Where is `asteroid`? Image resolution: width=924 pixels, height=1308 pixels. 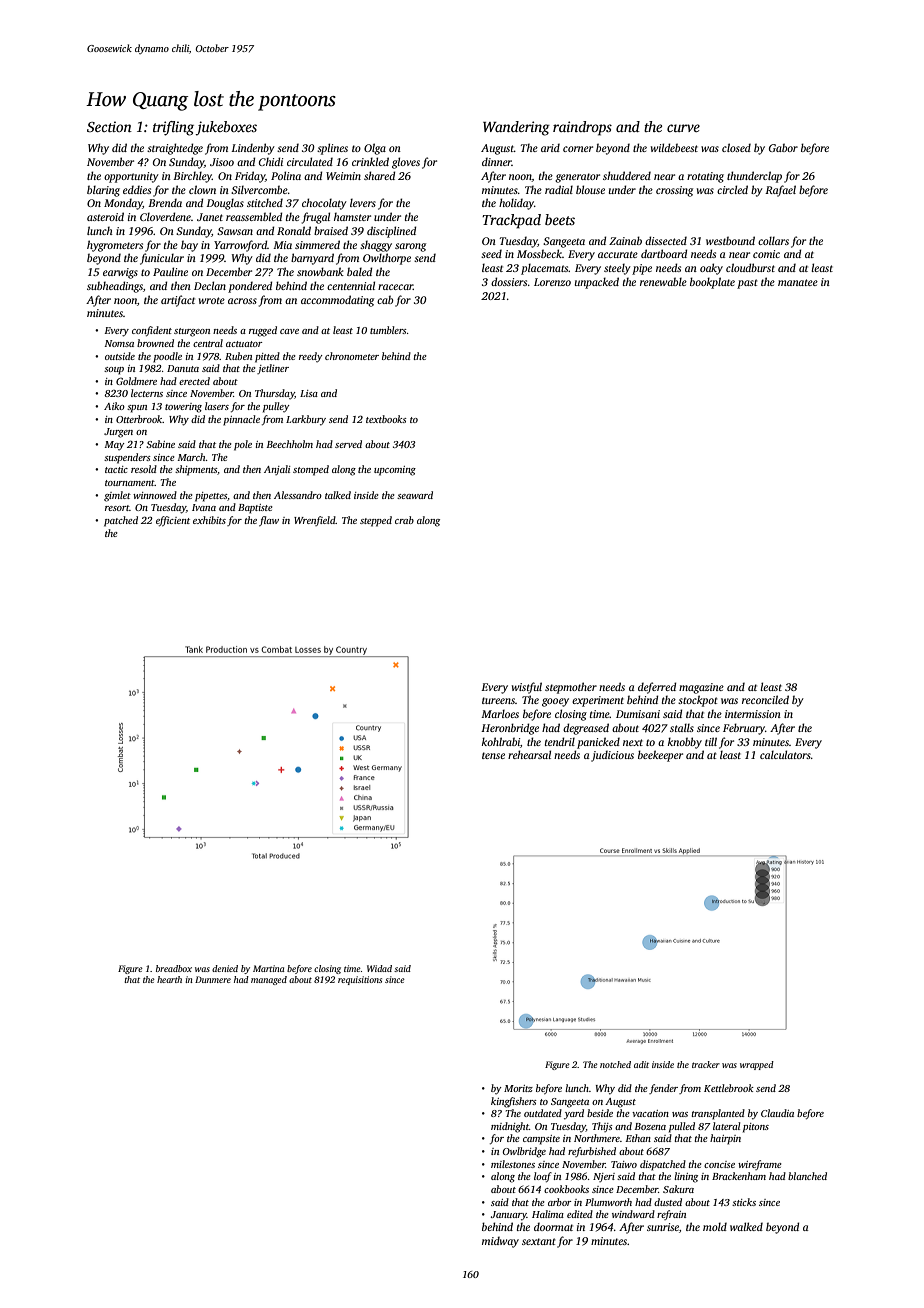 asteroid is located at coordinates (105, 216).
